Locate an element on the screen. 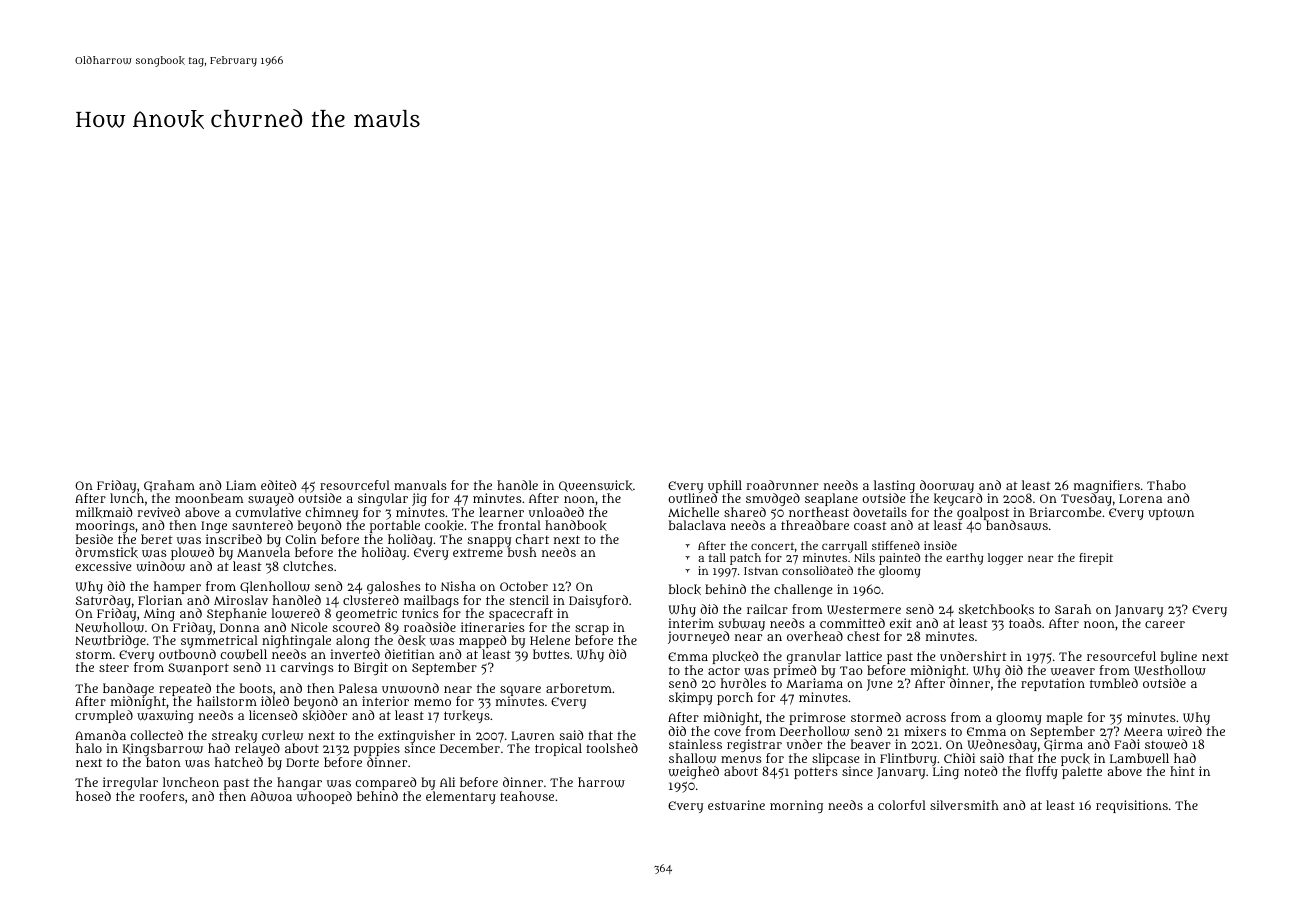 The height and width of the screenshot is (924, 1308). steer is located at coordinates (114, 667).
